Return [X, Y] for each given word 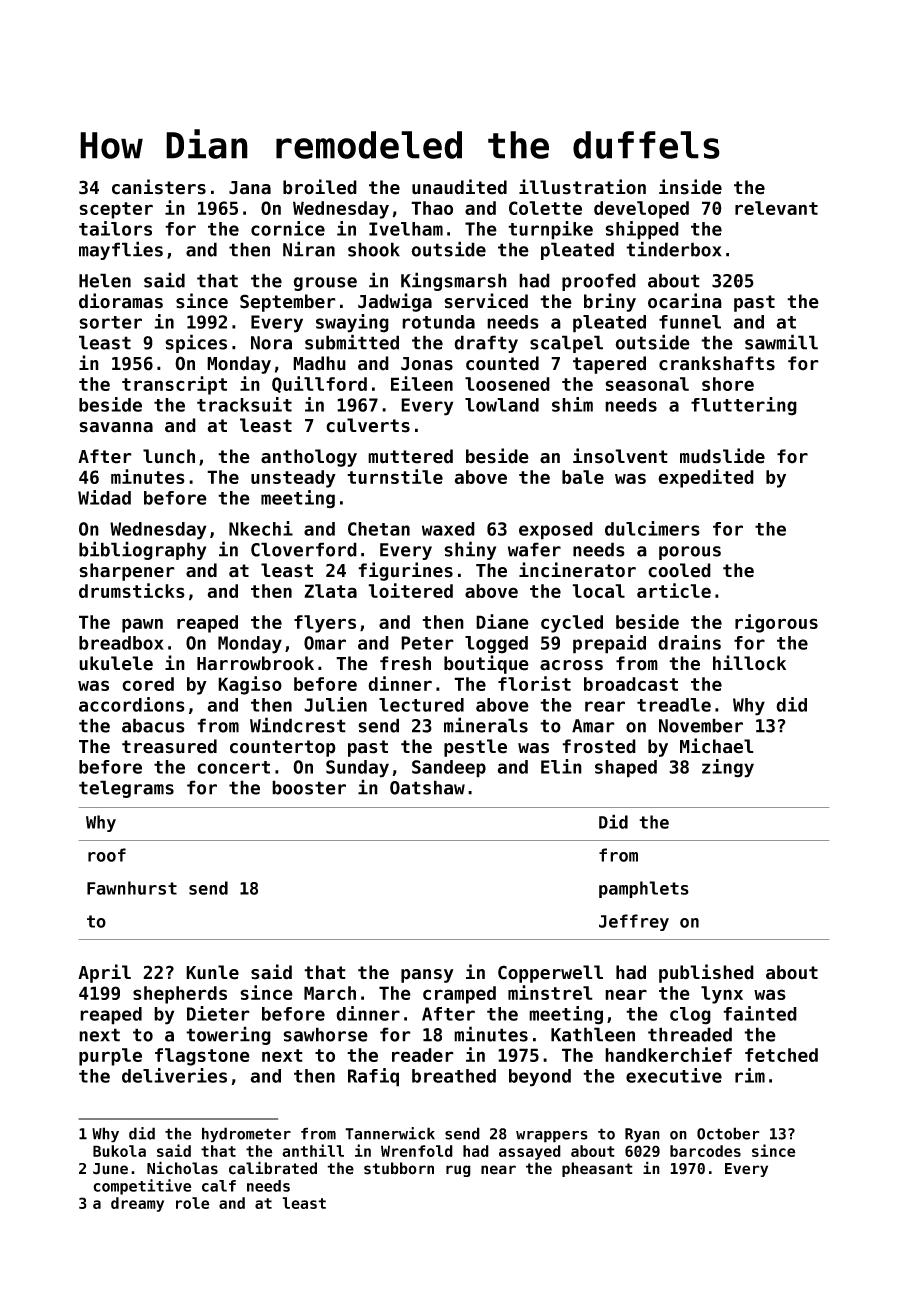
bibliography [142, 550]
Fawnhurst [132, 888]
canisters [159, 187]
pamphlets [644, 889]
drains [689, 642]
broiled [320, 187]
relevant [776, 208]
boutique [486, 664]
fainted [760, 1013]
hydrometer [246, 1135]
